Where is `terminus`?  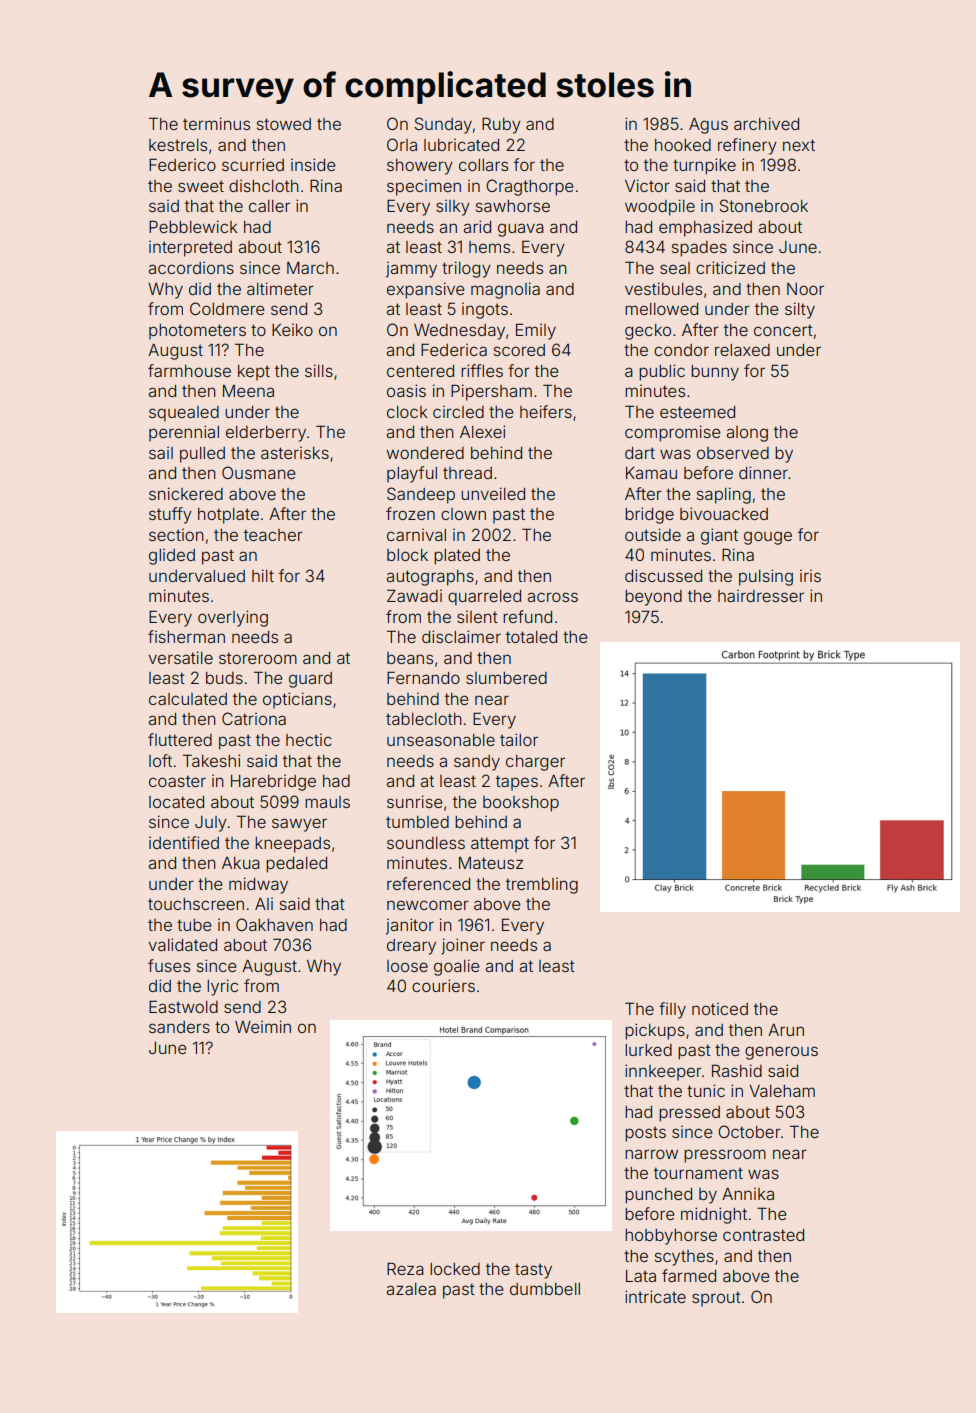
terminus is located at coordinates (216, 123).
